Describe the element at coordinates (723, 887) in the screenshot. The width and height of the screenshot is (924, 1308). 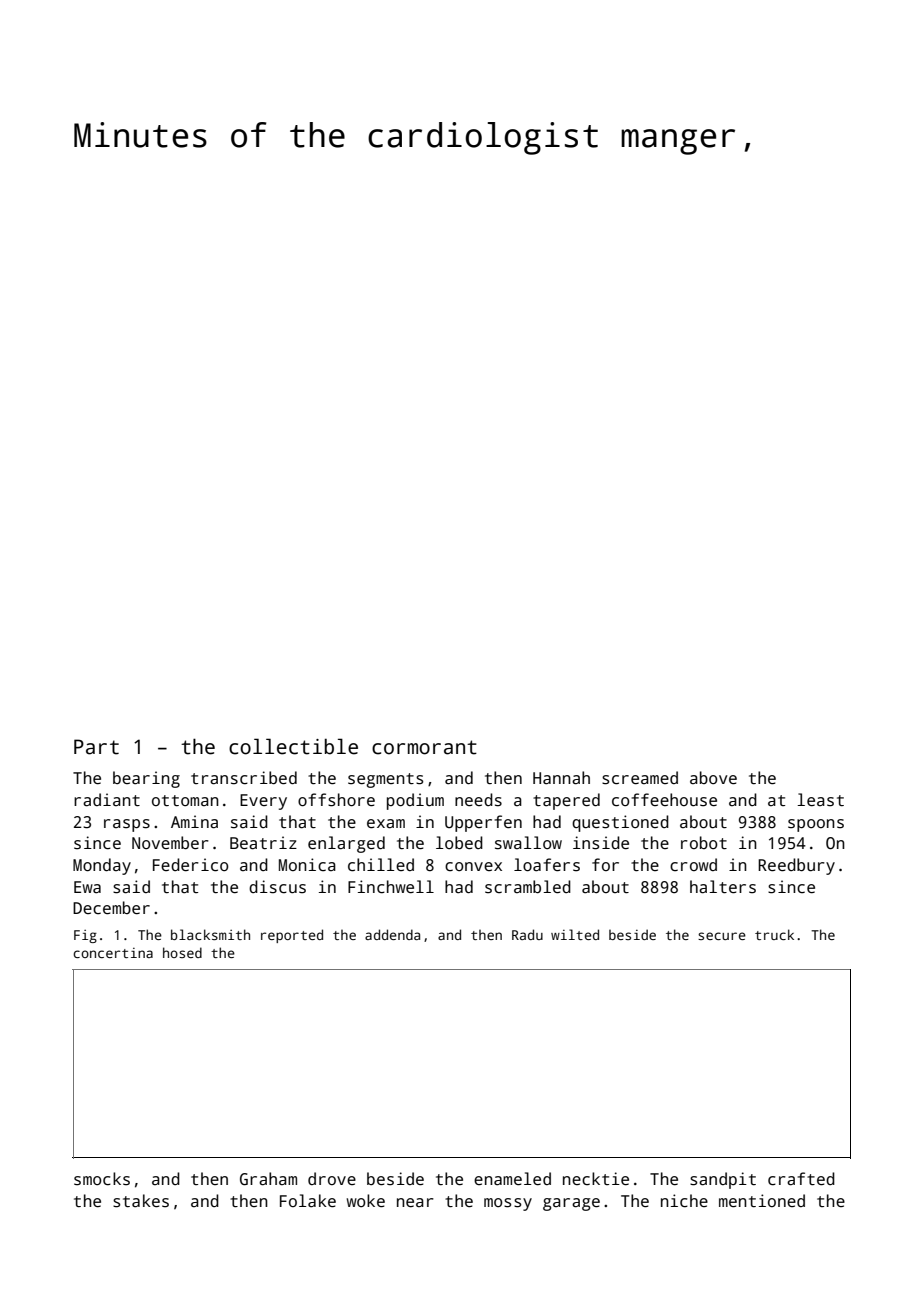
I see `halters` at that location.
